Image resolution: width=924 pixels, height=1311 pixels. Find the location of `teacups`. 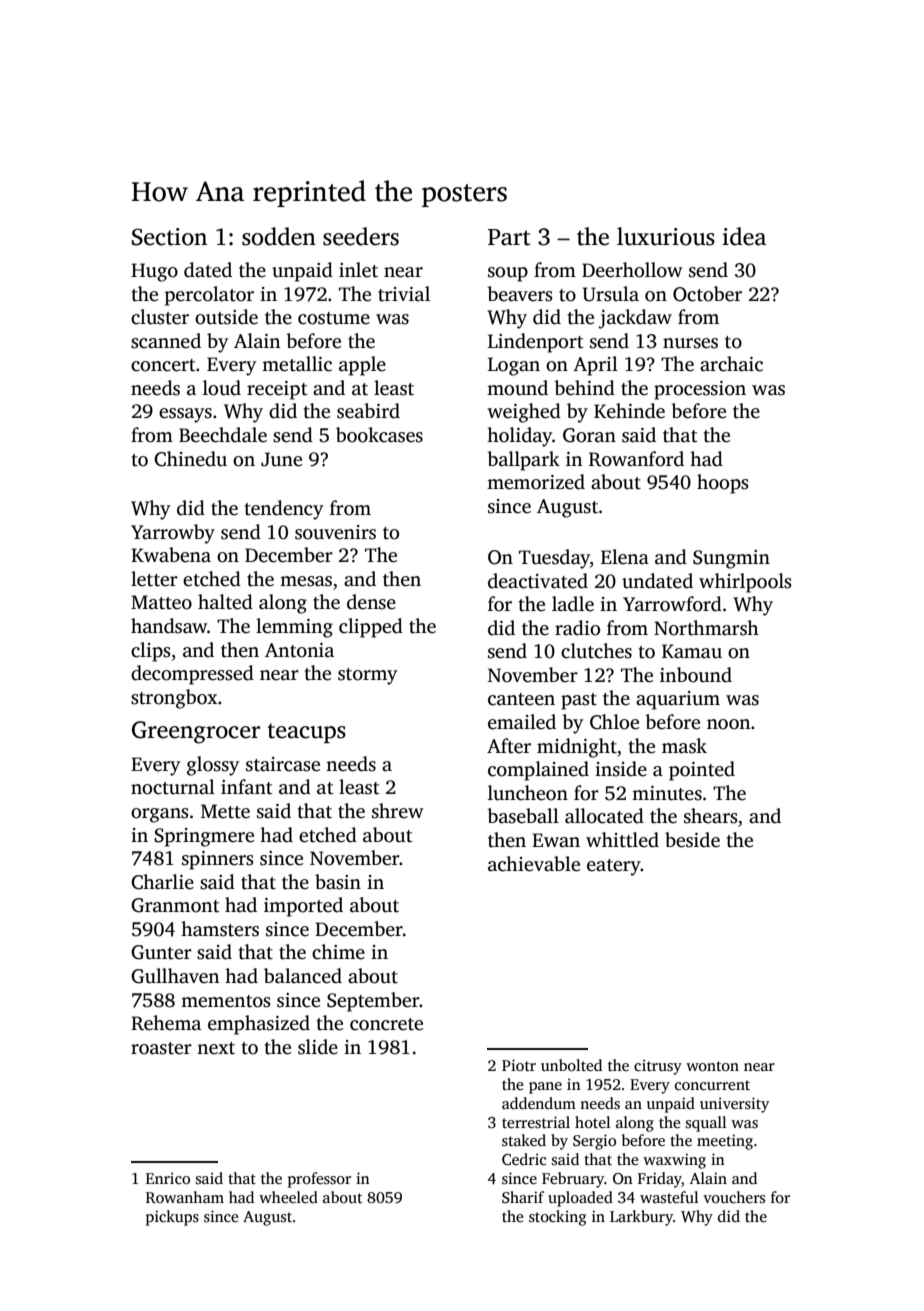

teacups is located at coordinates (307, 733).
